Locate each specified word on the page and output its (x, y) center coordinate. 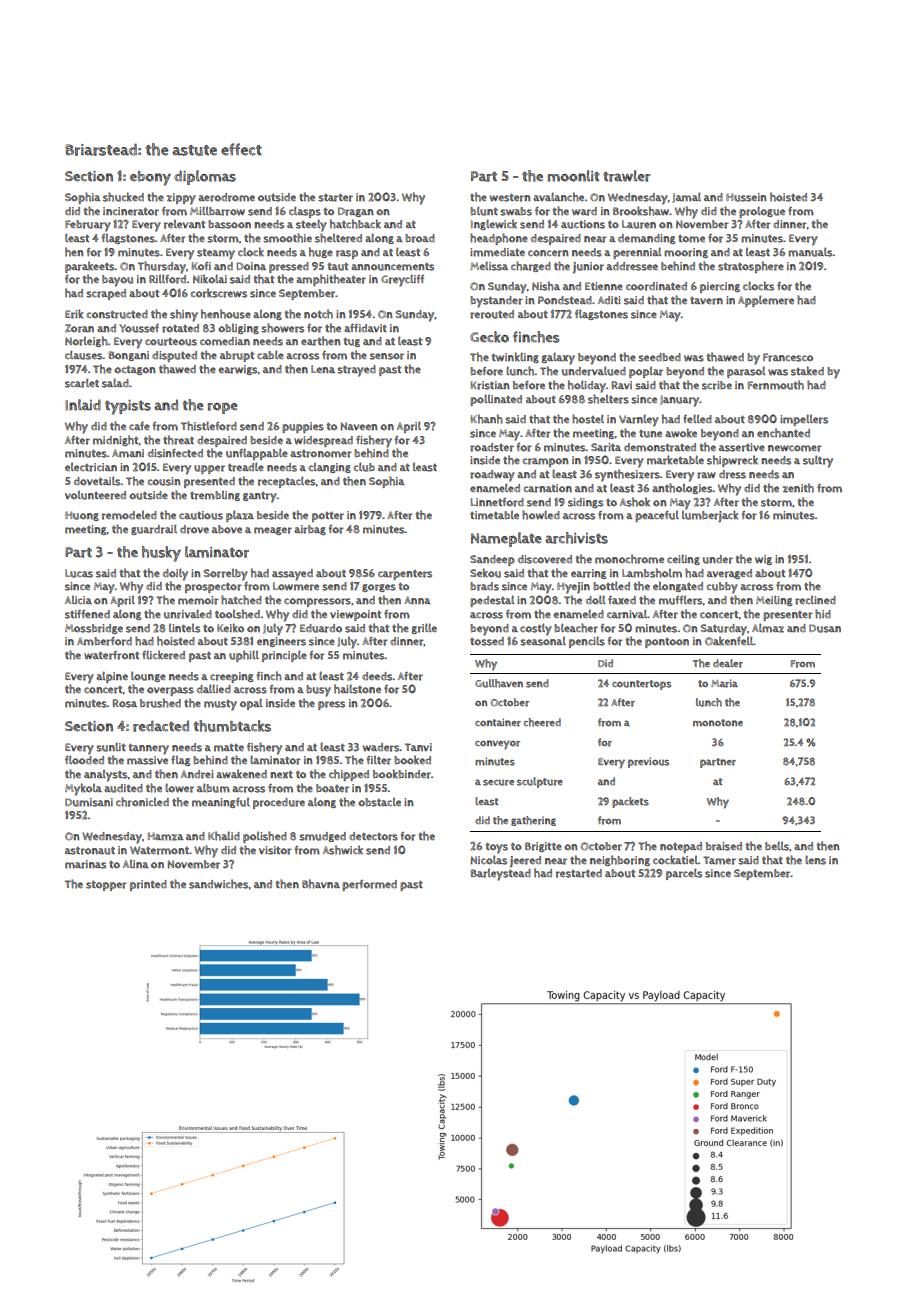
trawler (627, 176)
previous (648, 762)
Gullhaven (499, 683)
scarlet (82, 383)
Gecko (489, 337)
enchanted (783, 433)
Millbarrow (217, 211)
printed (148, 885)
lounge (148, 676)
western (510, 198)
